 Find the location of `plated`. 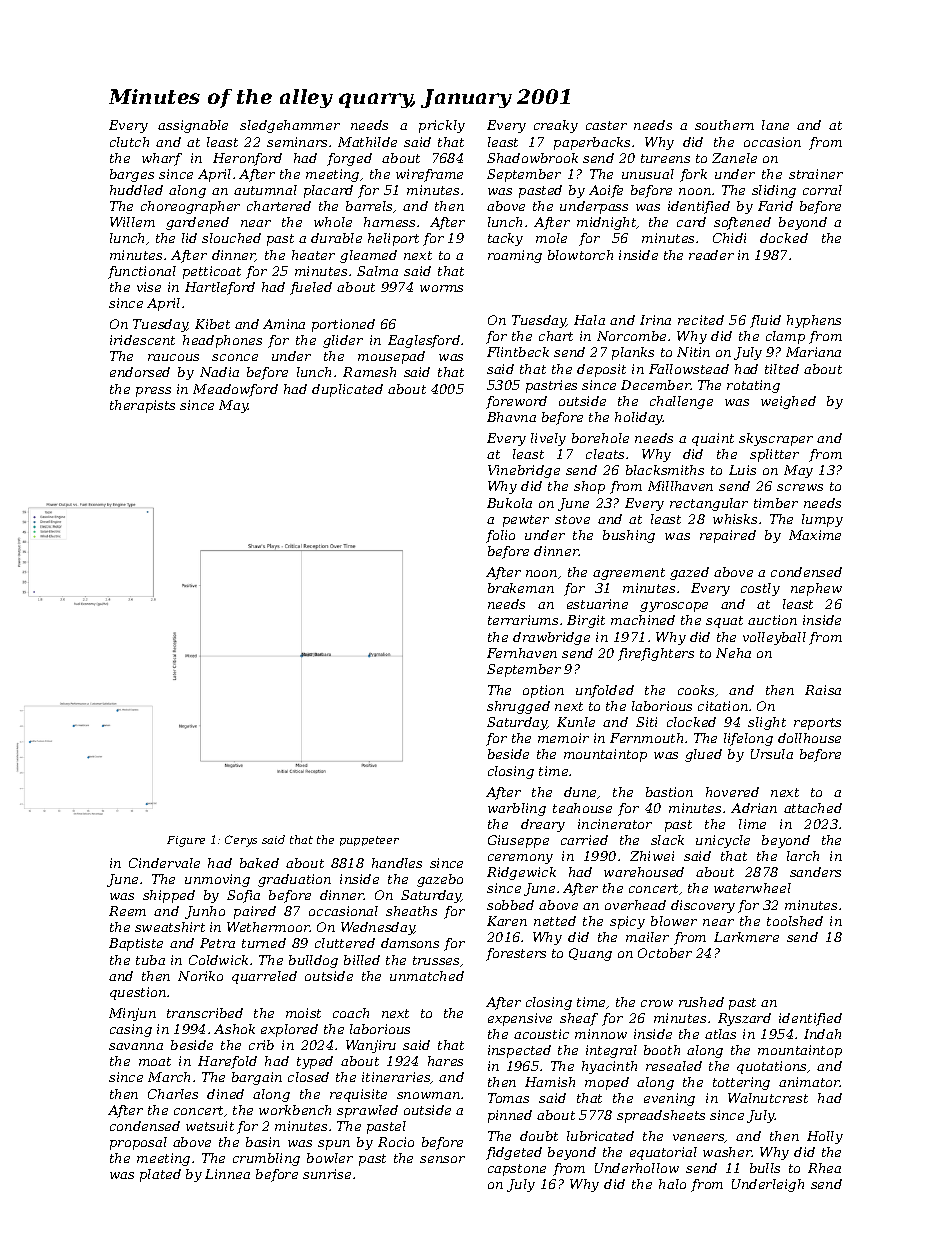

plated is located at coordinates (160, 1175).
